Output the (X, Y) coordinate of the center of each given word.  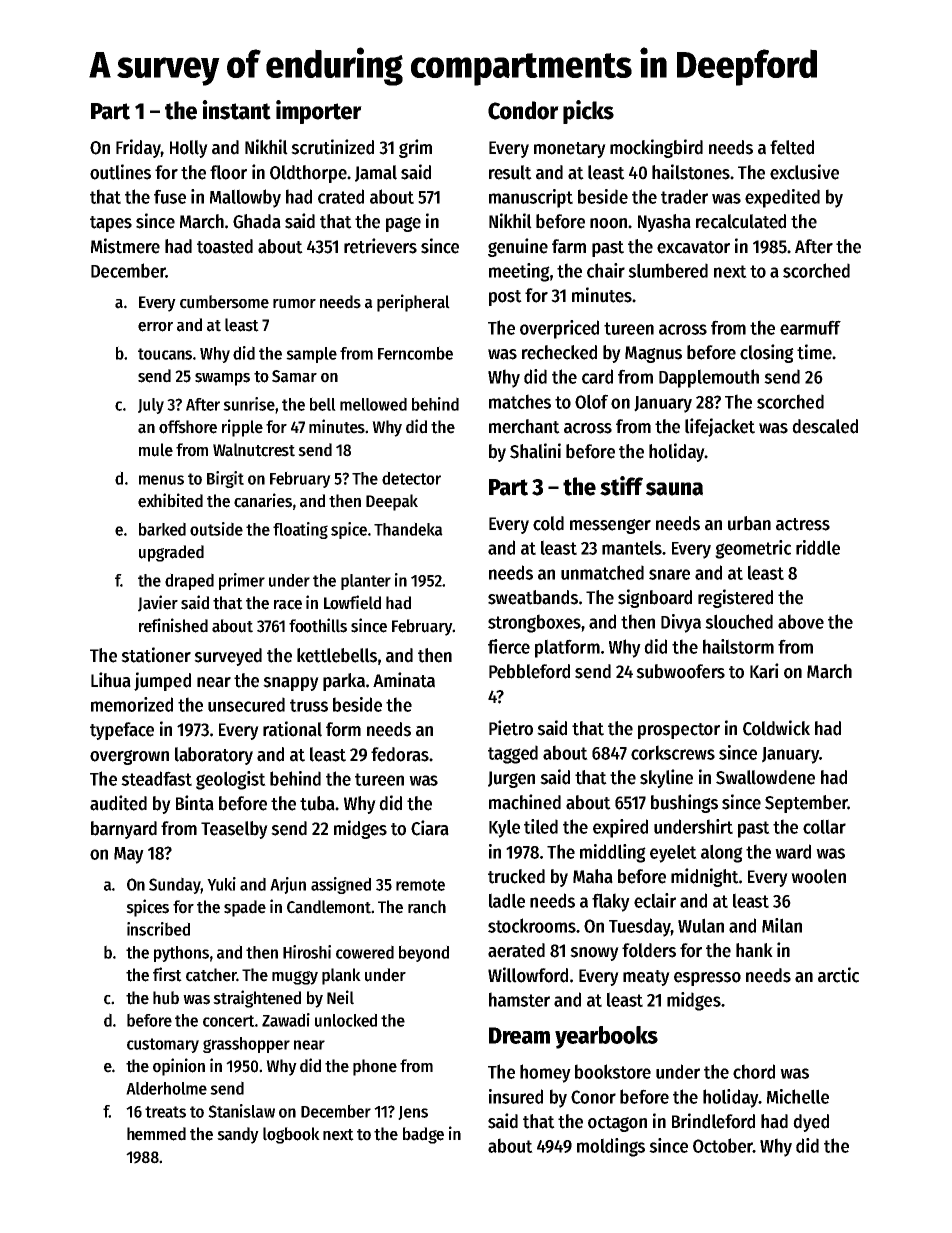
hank (754, 950)
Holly (189, 149)
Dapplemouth (709, 378)
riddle (818, 547)
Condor (523, 110)
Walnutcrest (254, 450)
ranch (427, 907)
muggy (295, 978)
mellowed (373, 404)
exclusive (804, 172)
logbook (291, 1135)
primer (242, 581)
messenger (610, 526)
